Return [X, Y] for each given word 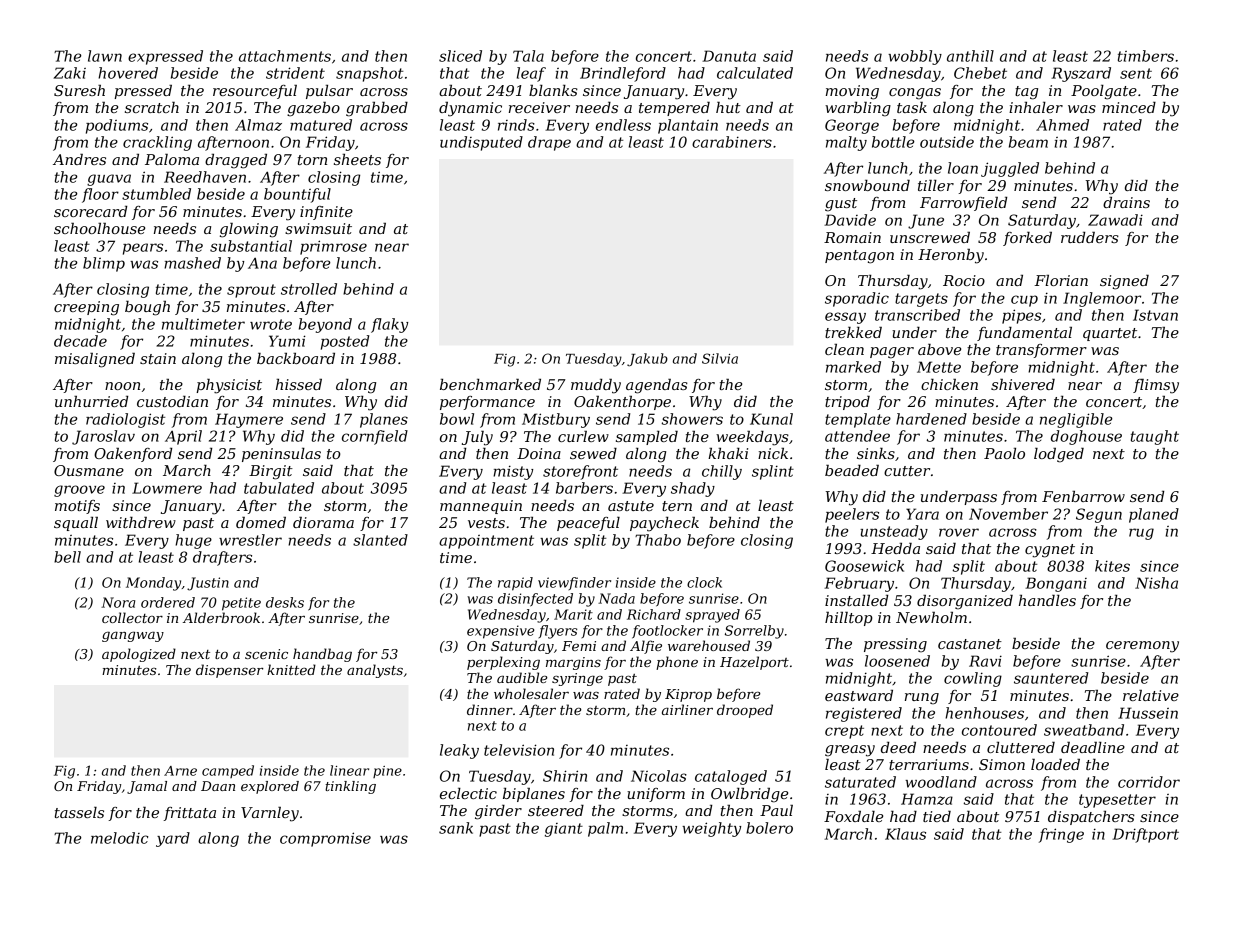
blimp [104, 264]
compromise [325, 839]
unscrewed [930, 237]
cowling [973, 679]
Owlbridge [749, 795]
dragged [236, 161]
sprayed [712, 616]
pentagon [859, 257]
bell [67, 557]
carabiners [732, 142]
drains [1126, 202]
